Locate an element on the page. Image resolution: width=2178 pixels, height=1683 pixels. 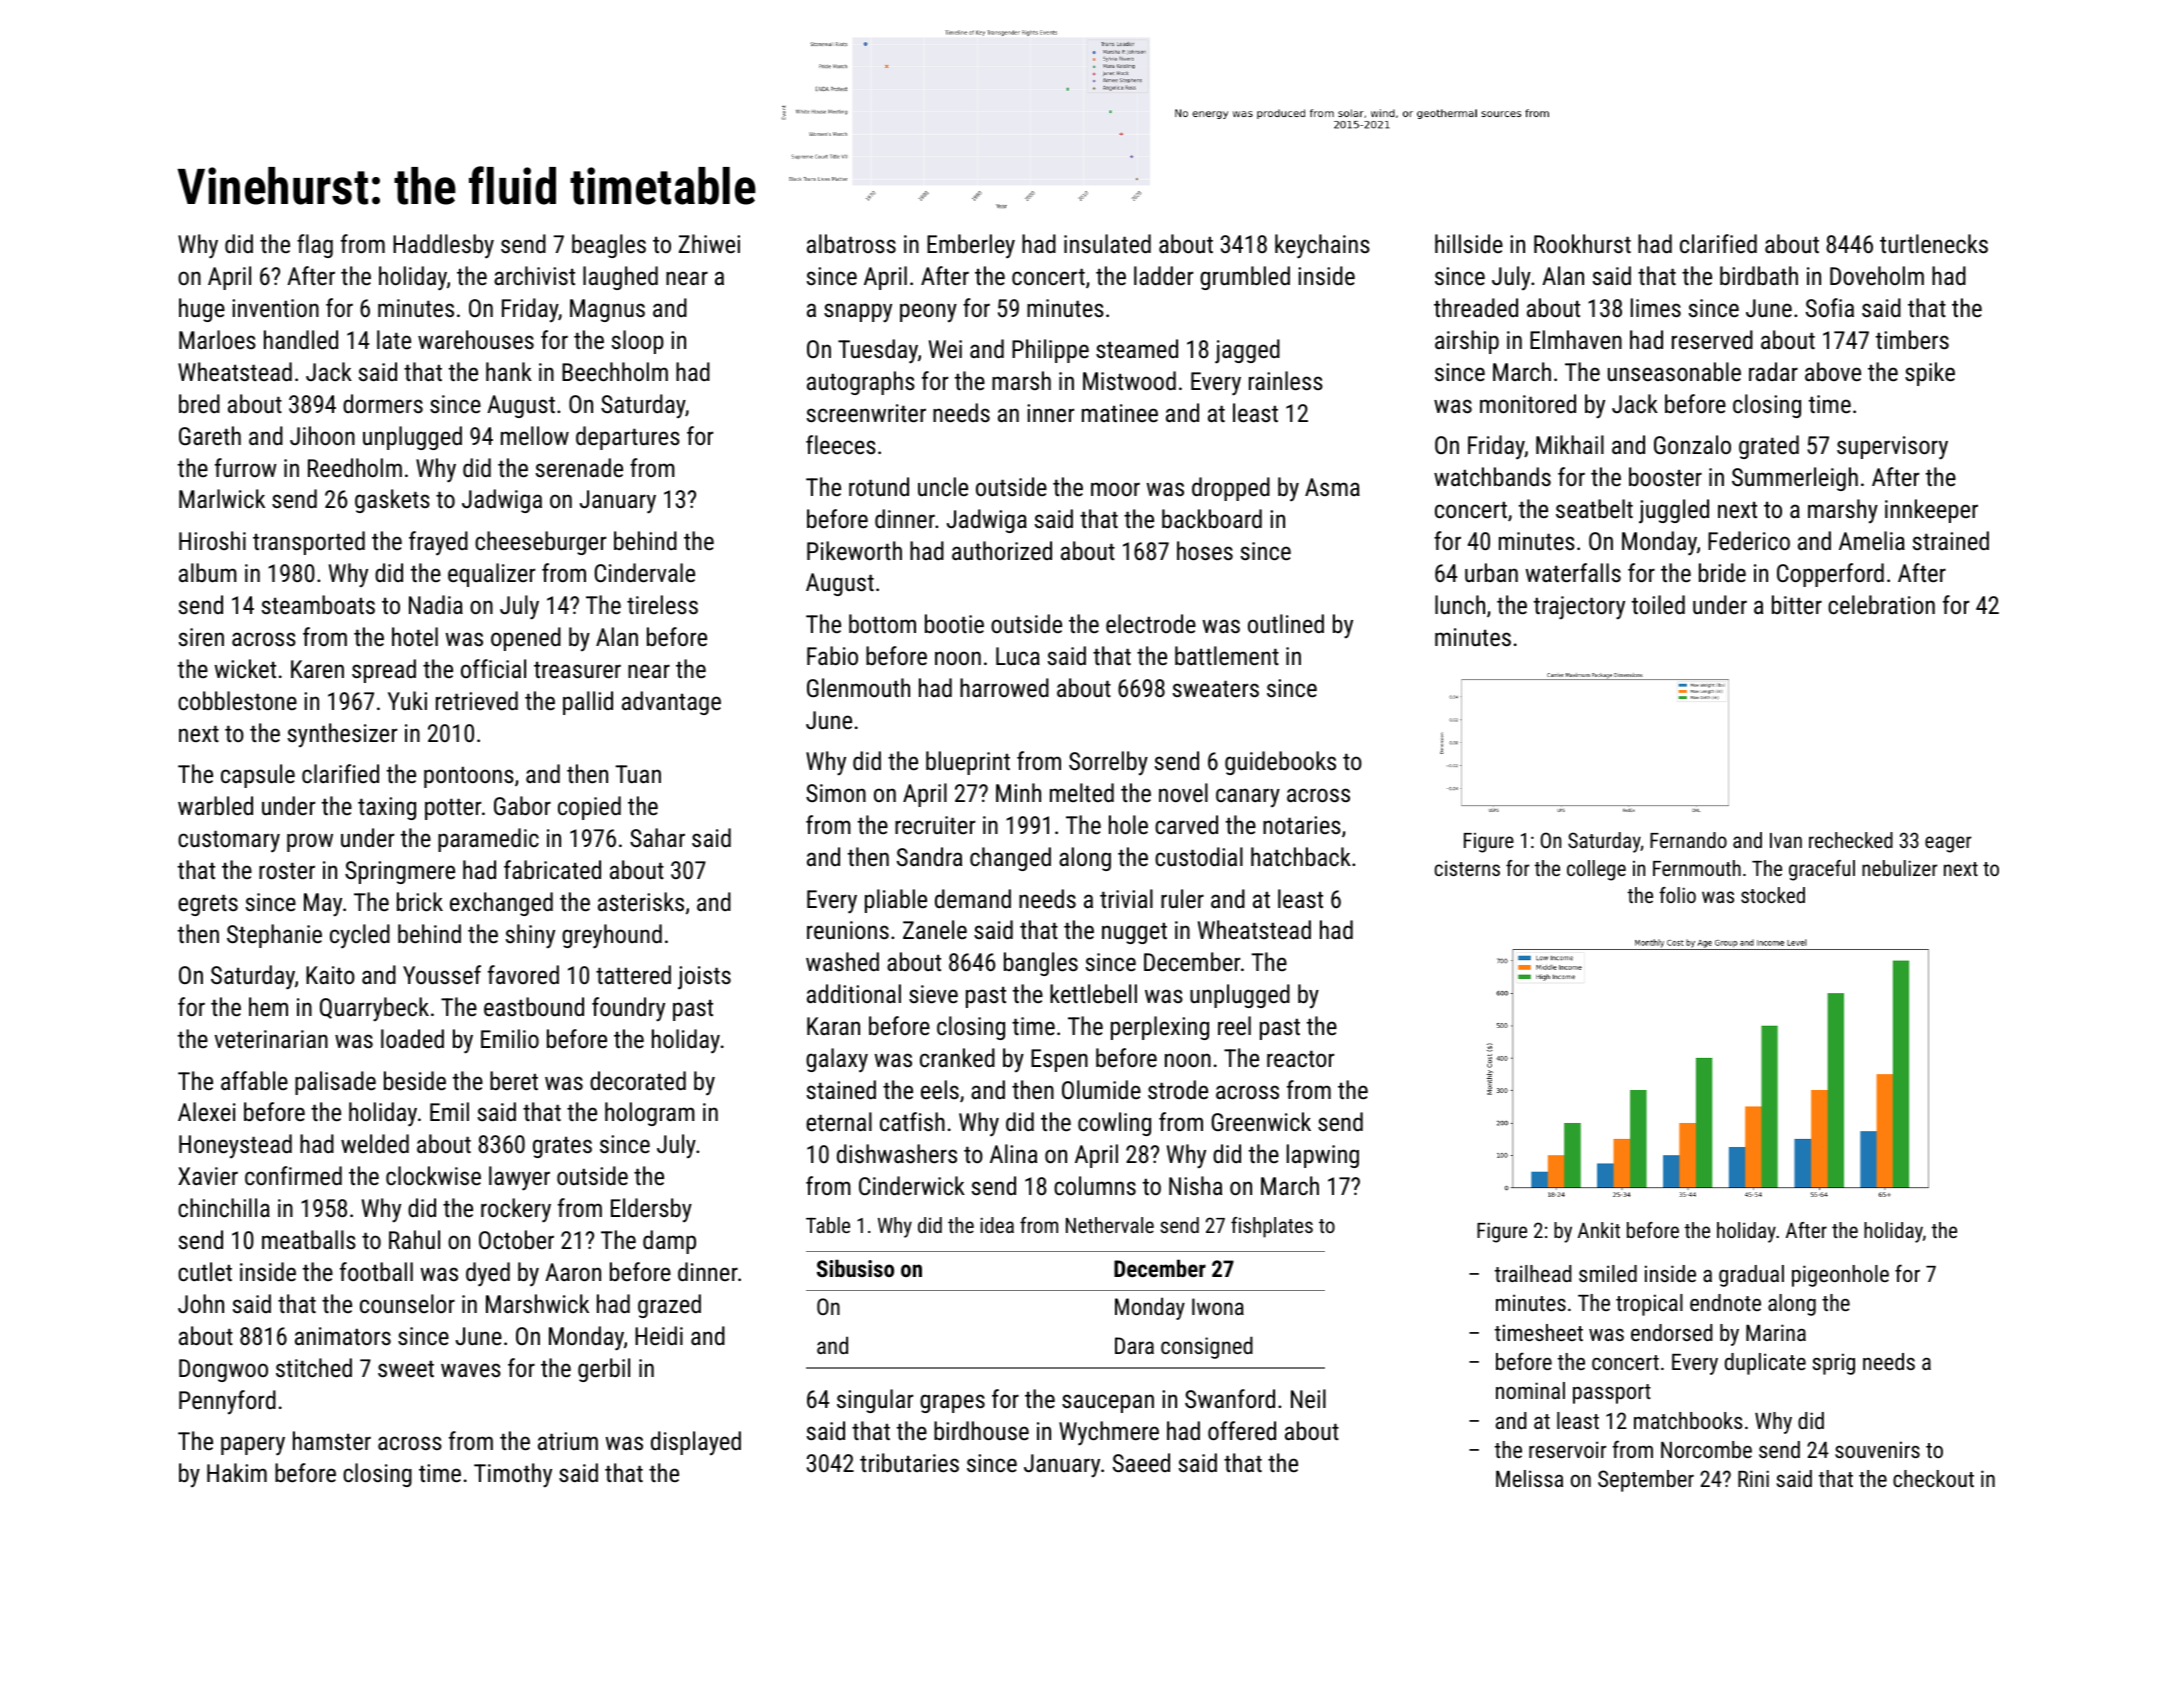
eager is located at coordinates (1948, 844).
